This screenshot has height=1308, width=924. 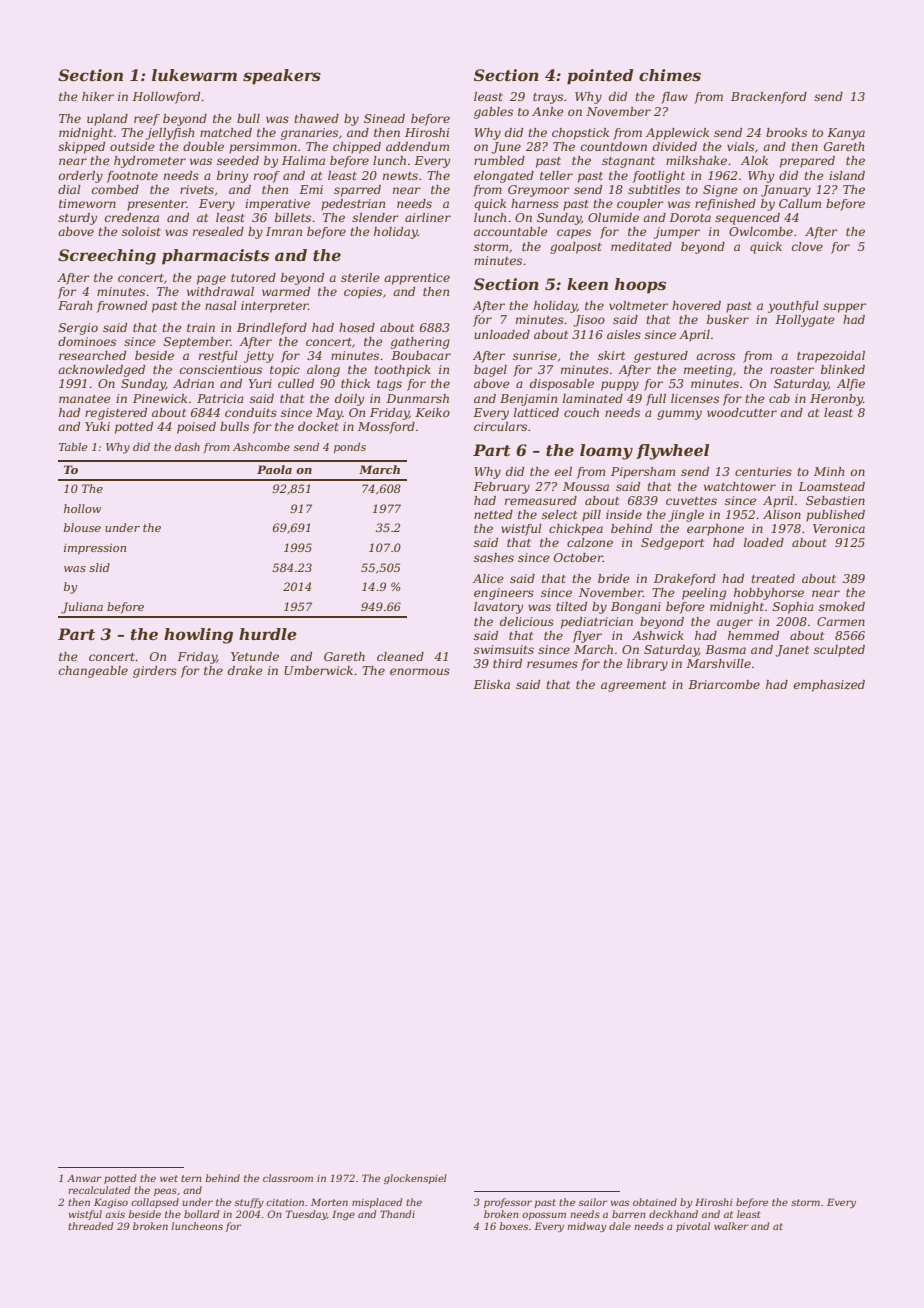 I want to click on agreement, so click(x=633, y=686).
